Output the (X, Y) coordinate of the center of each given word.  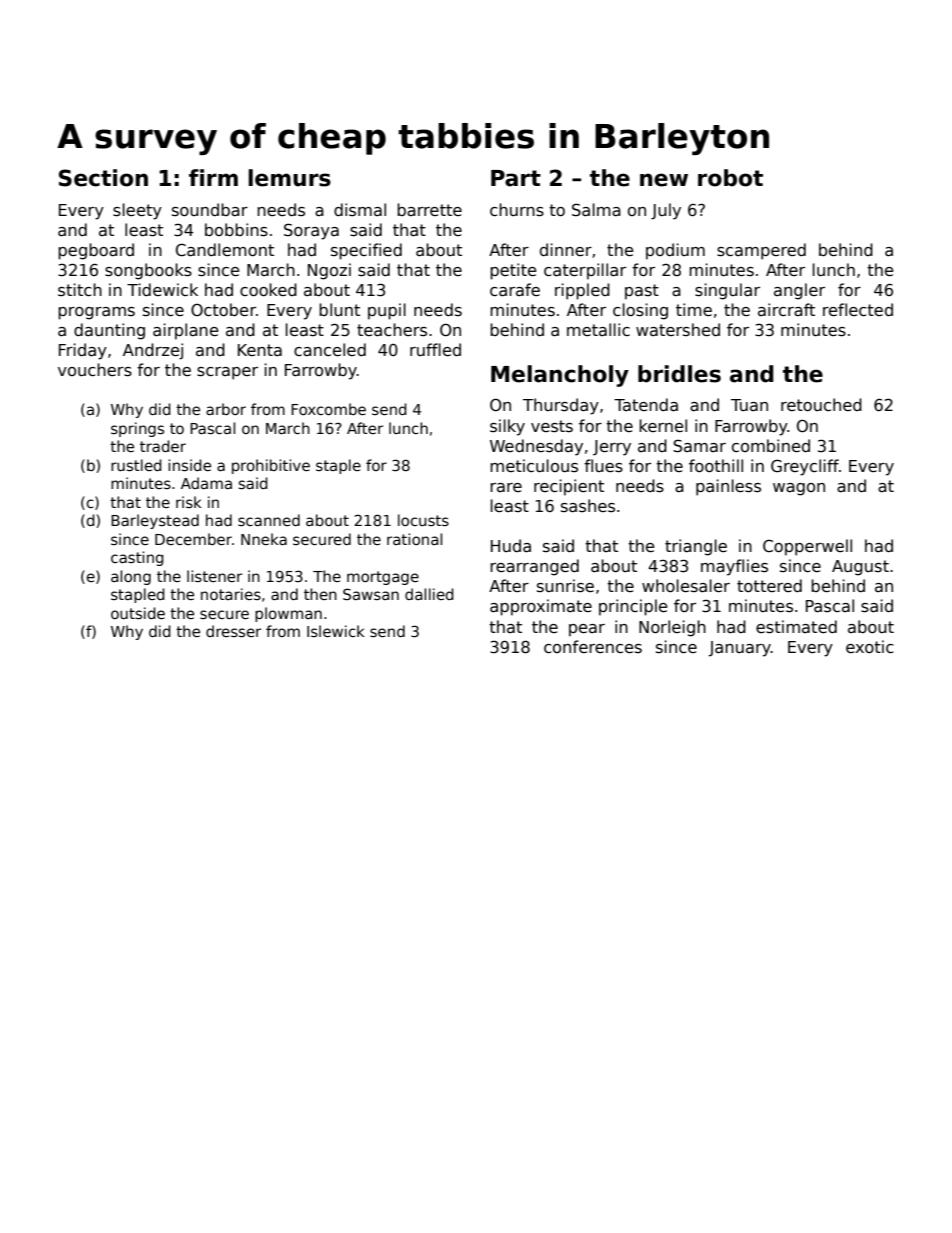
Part (516, 178)
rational (414, 539)
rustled (136, 465)
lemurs (289, 178)
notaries (231, 594)
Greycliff (805, 467)
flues (603, 466)
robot (730, 178)
